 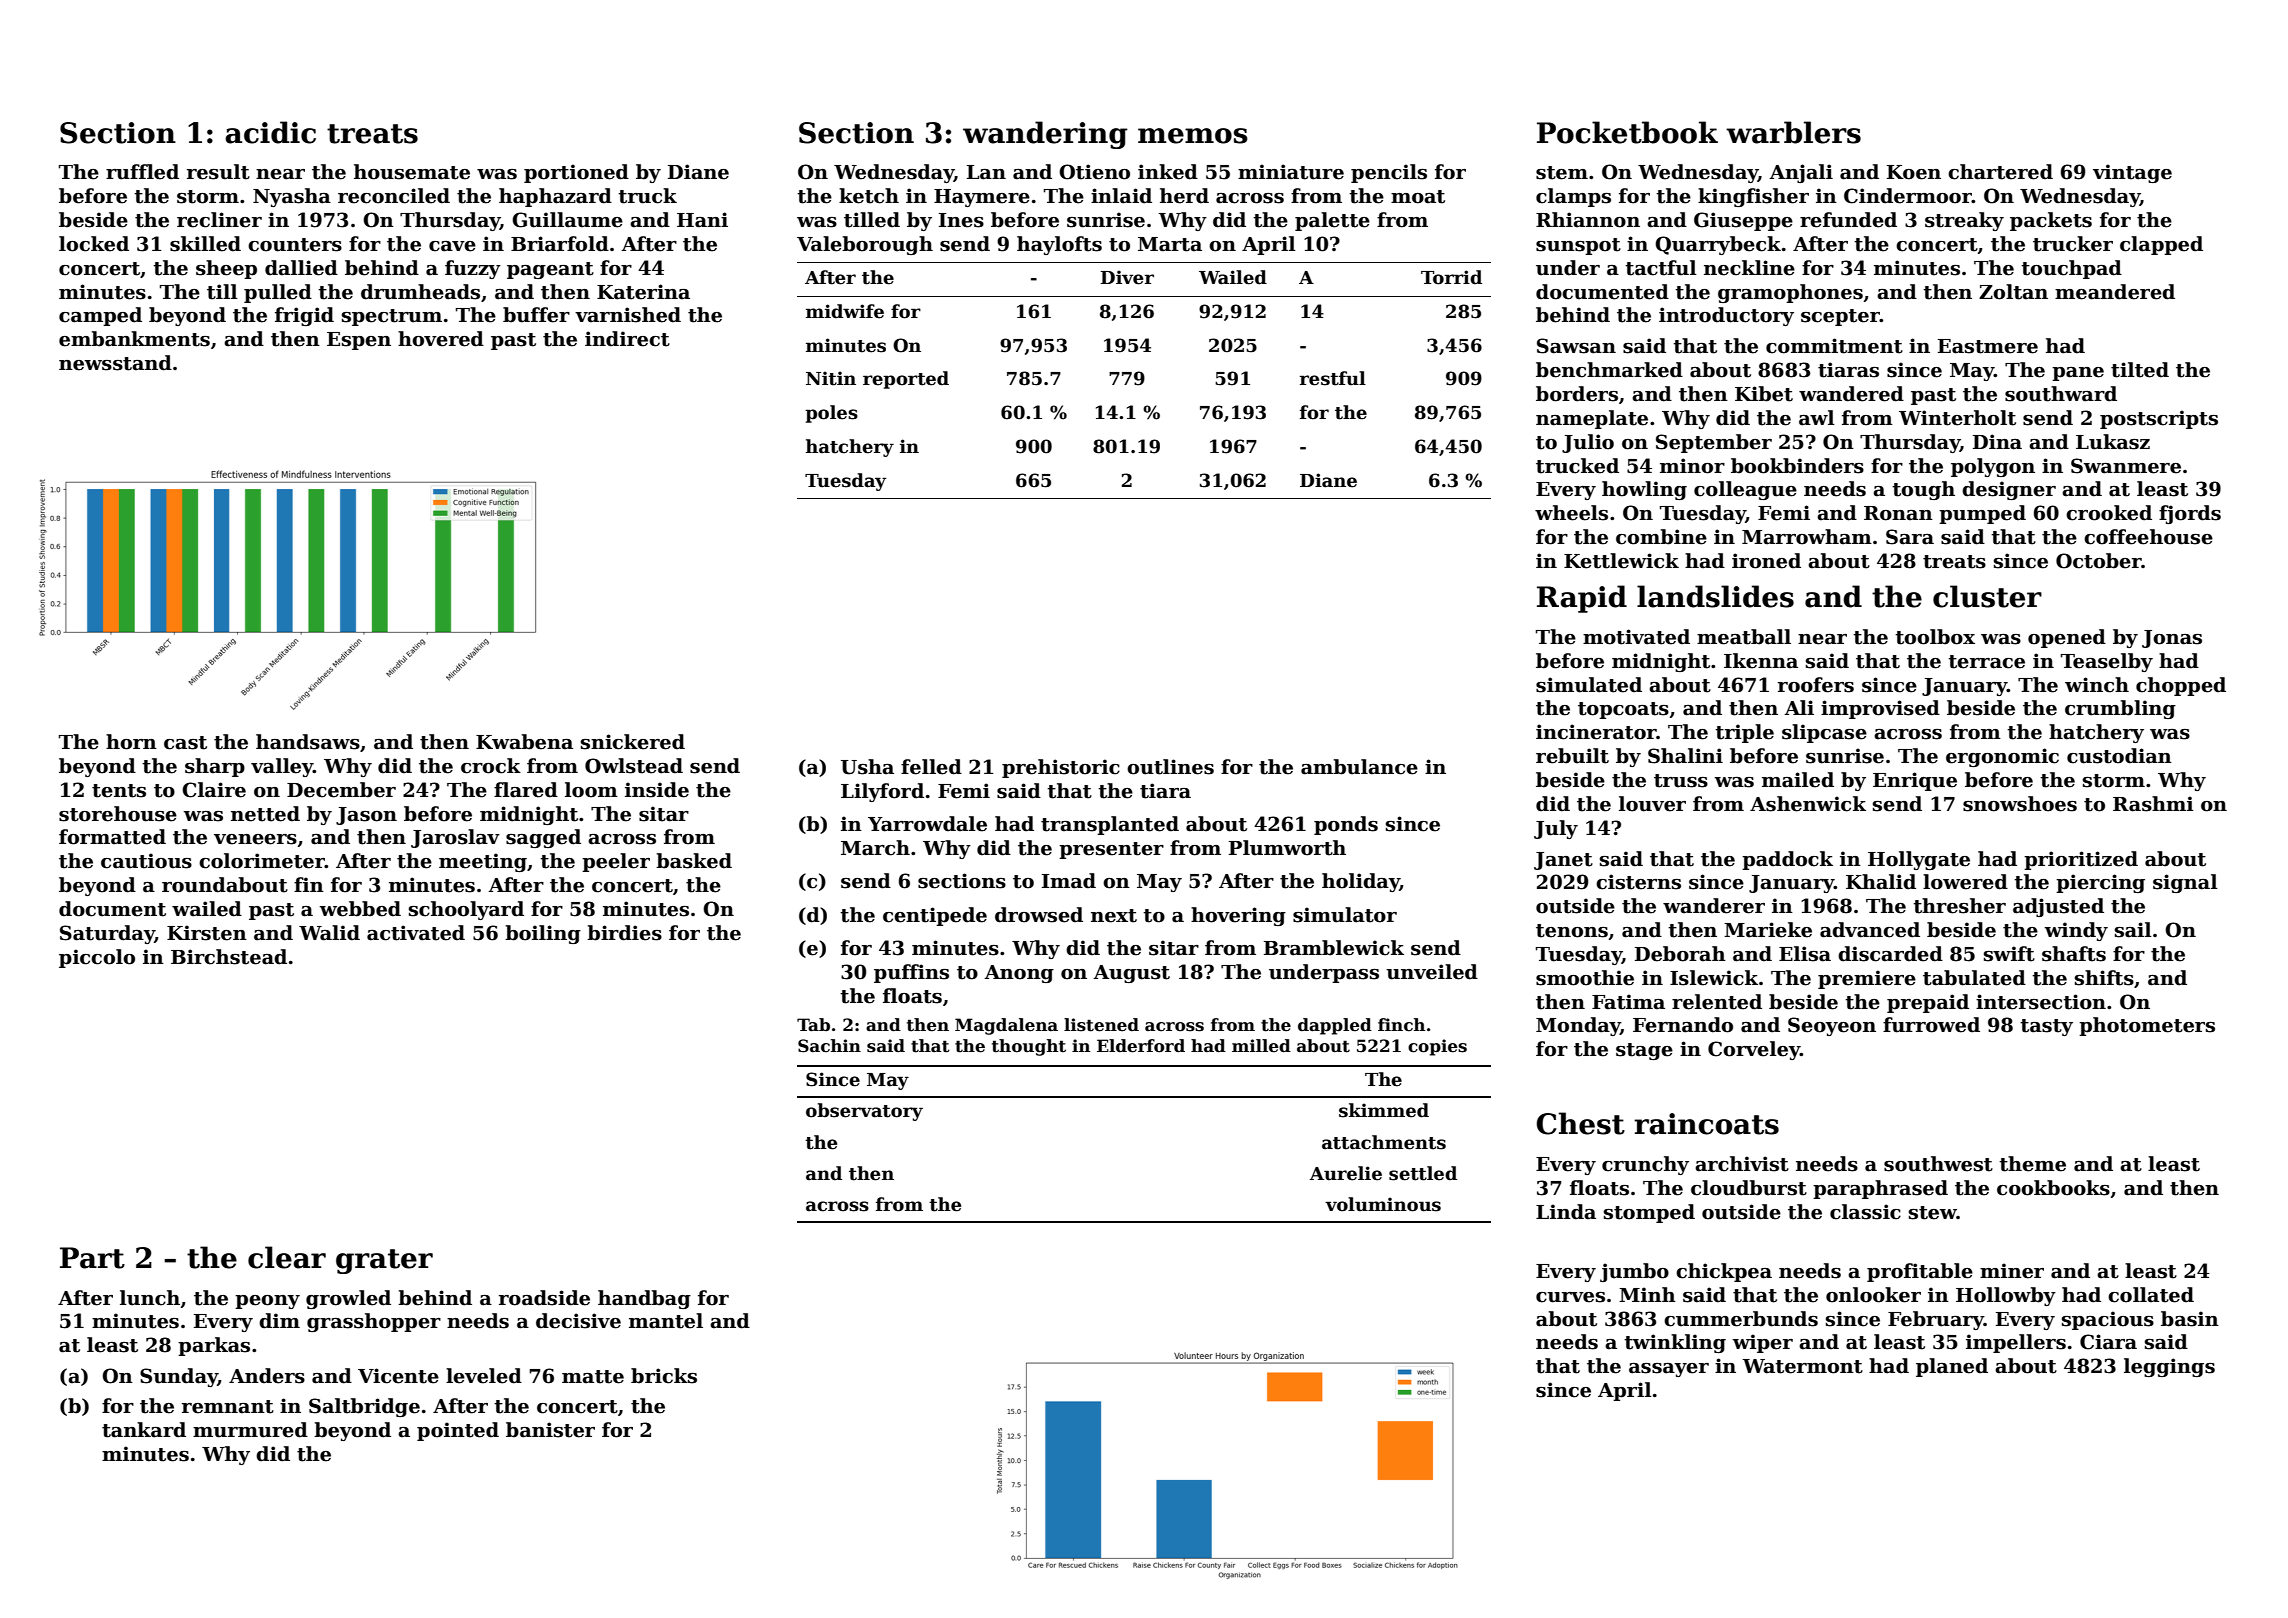 What do you see at coordinates (550, 1430) in the screenshot?
I see `banister` at bounding box center [550, 1430].
